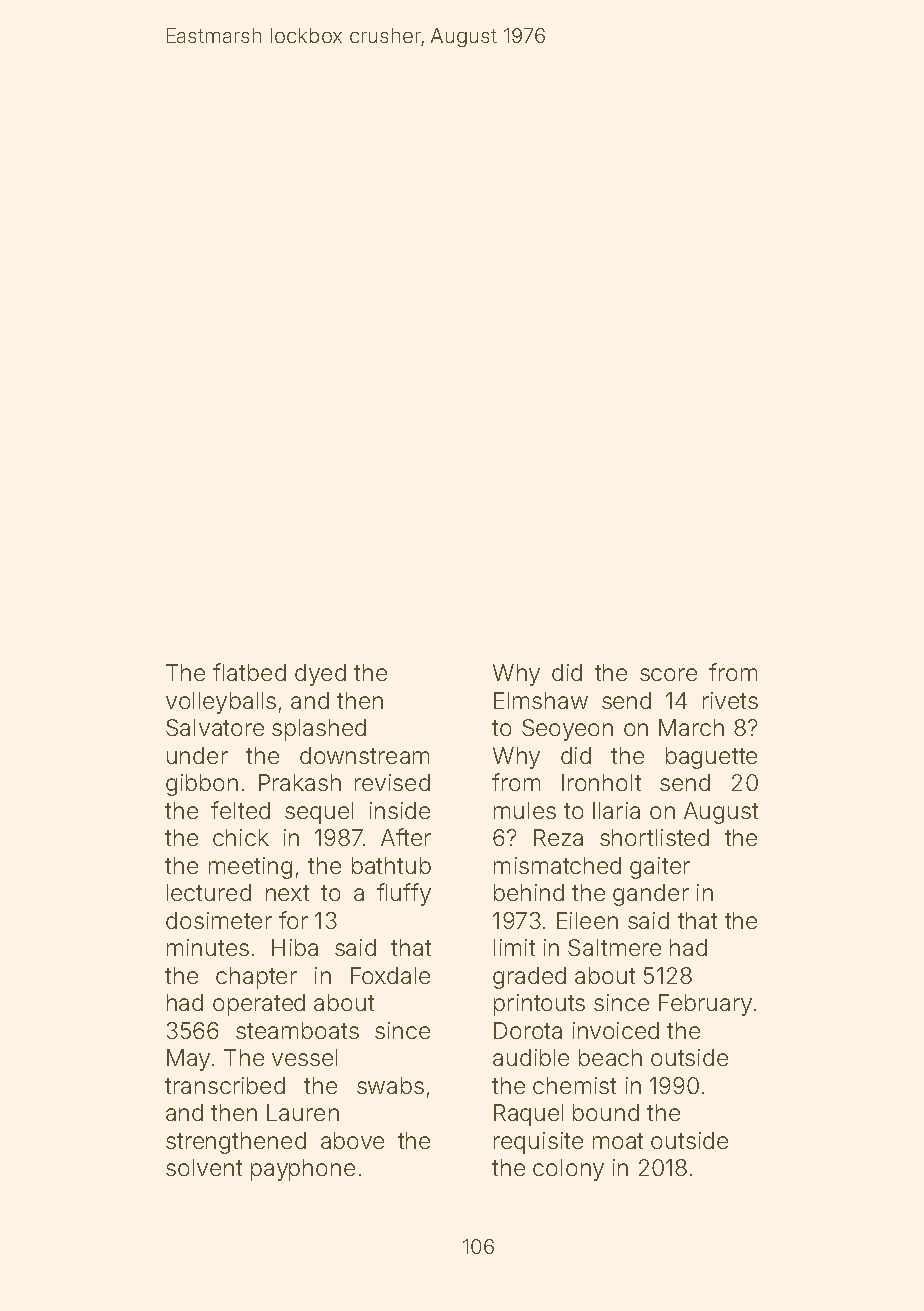 Image resolution: width=924 pixels, height=1311 pixels. Describe the element at coordinates (404, 894) in the page. I see `fluffy` at that location.
